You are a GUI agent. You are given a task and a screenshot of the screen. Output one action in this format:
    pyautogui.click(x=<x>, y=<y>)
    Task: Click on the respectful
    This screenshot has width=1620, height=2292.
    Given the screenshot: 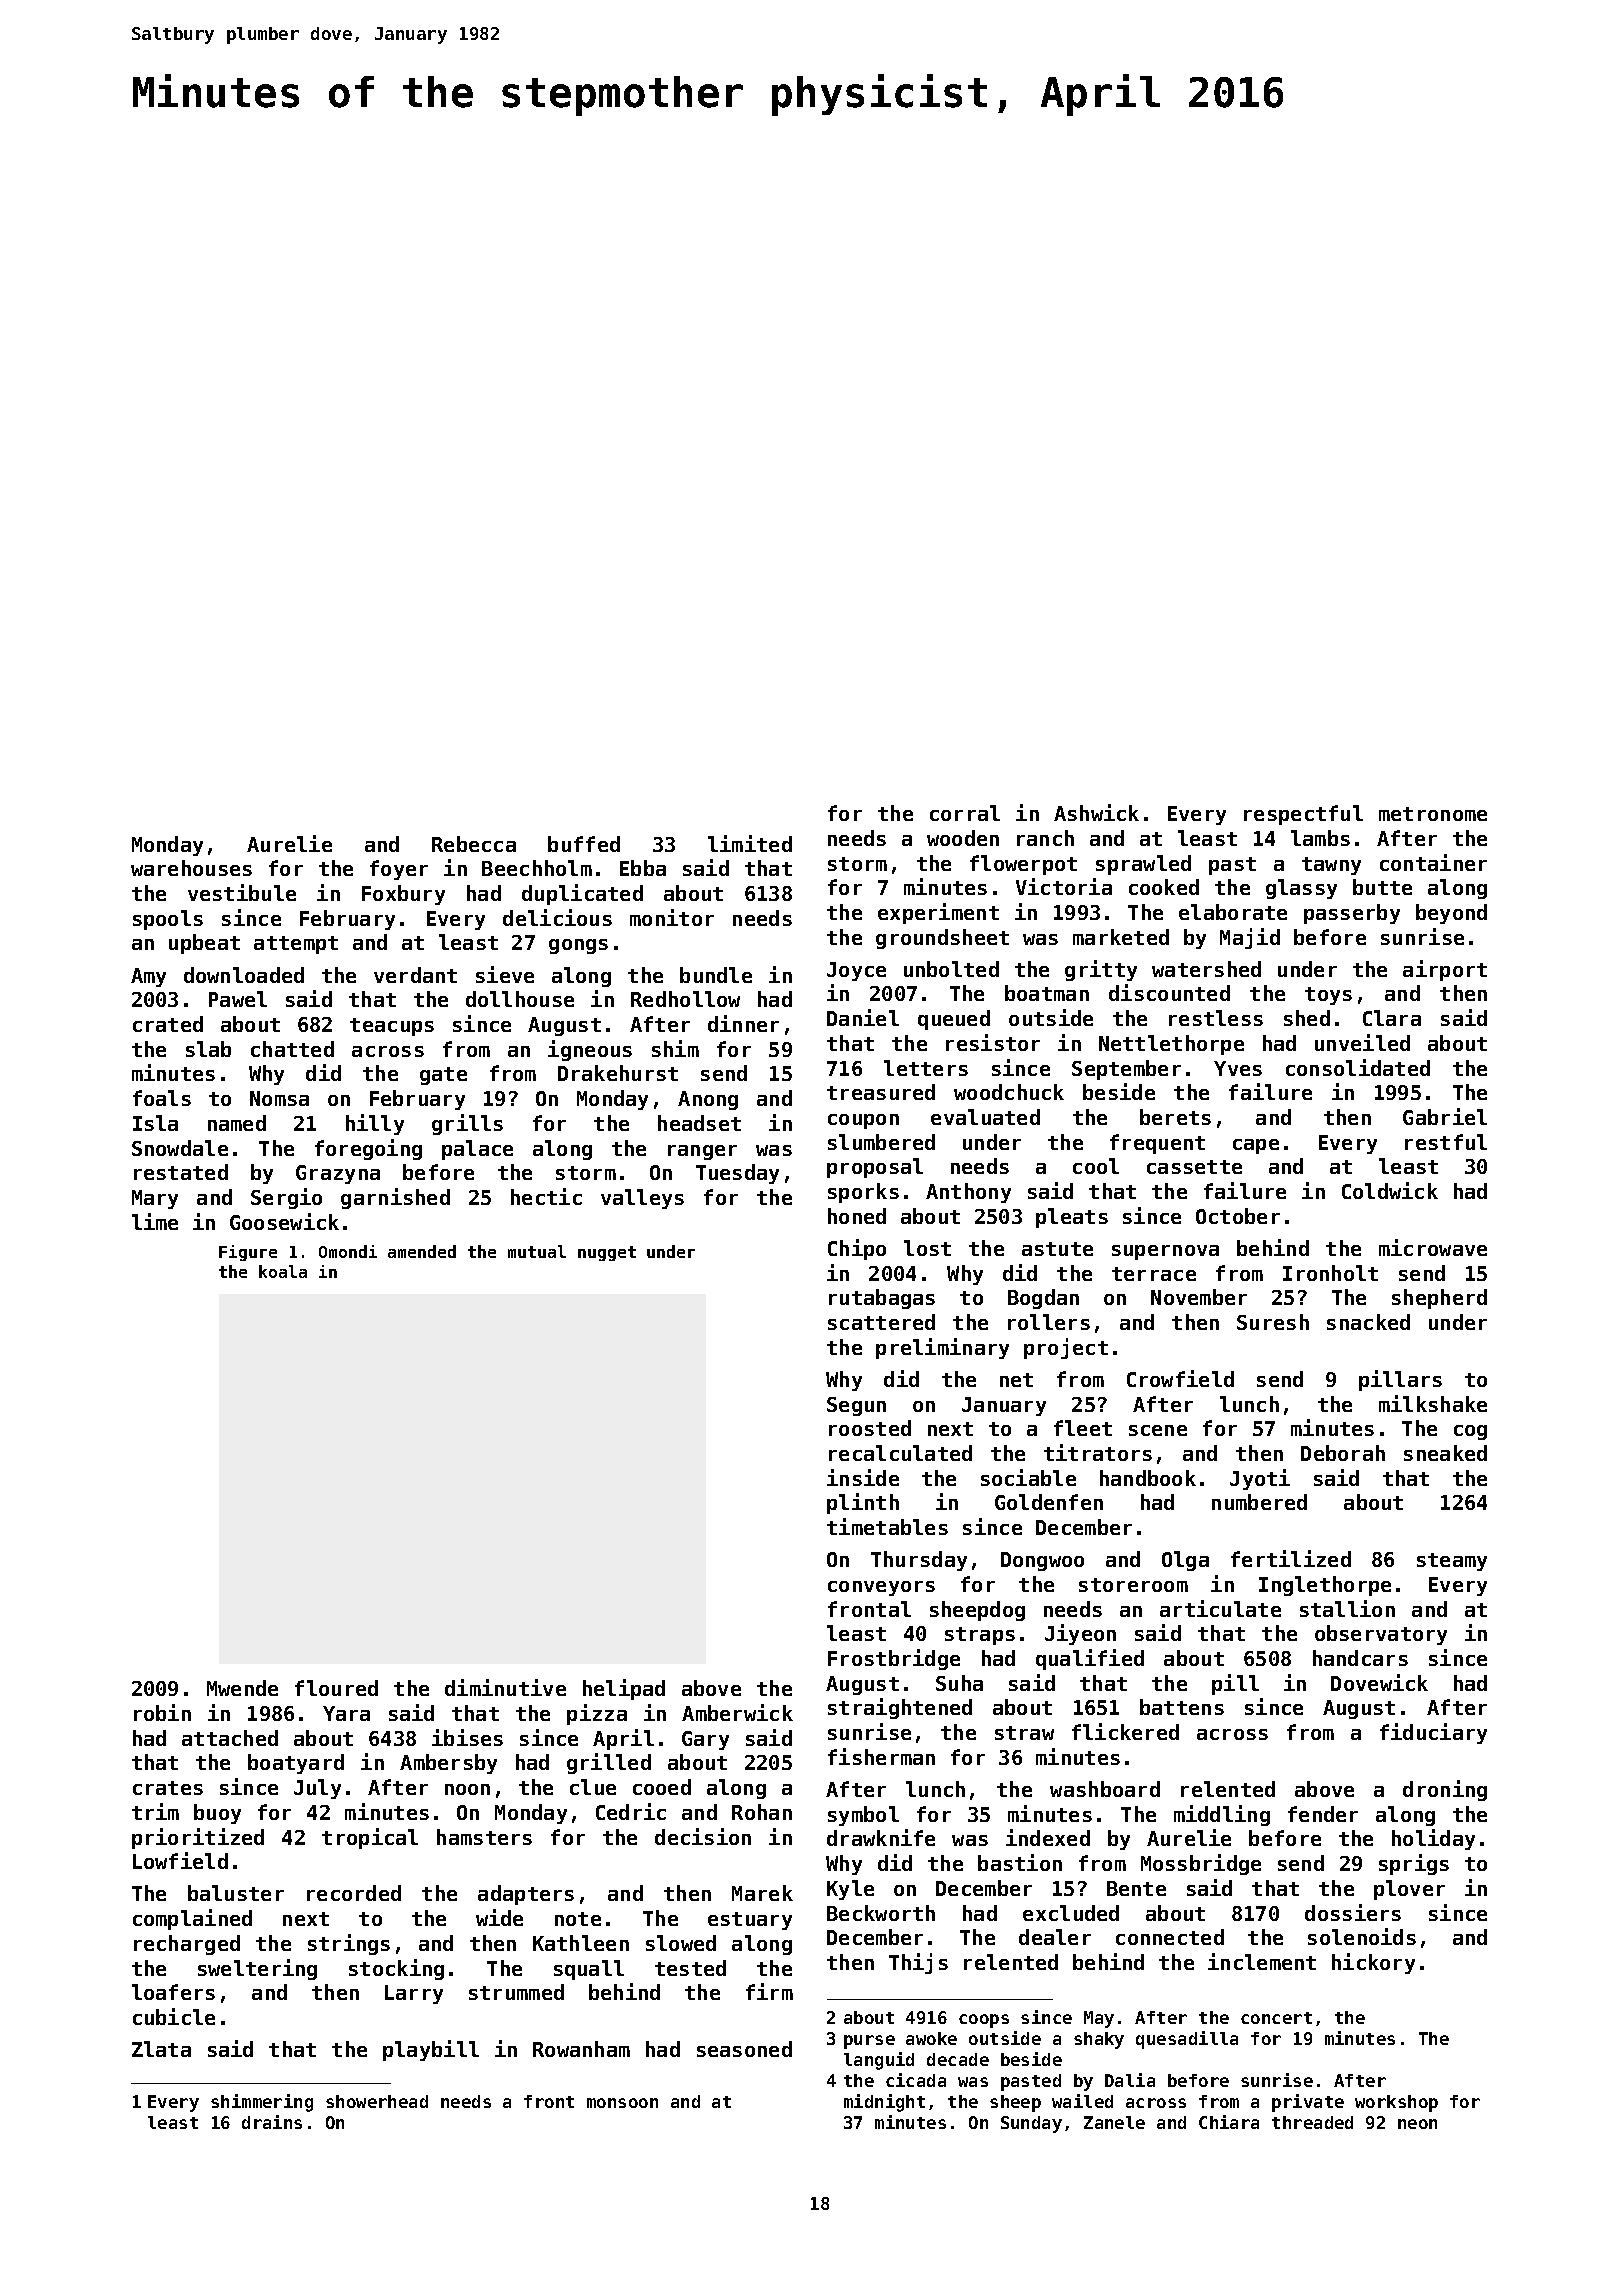 What is the action you would take?
    pyautogui.click(x=1303, y=815)
